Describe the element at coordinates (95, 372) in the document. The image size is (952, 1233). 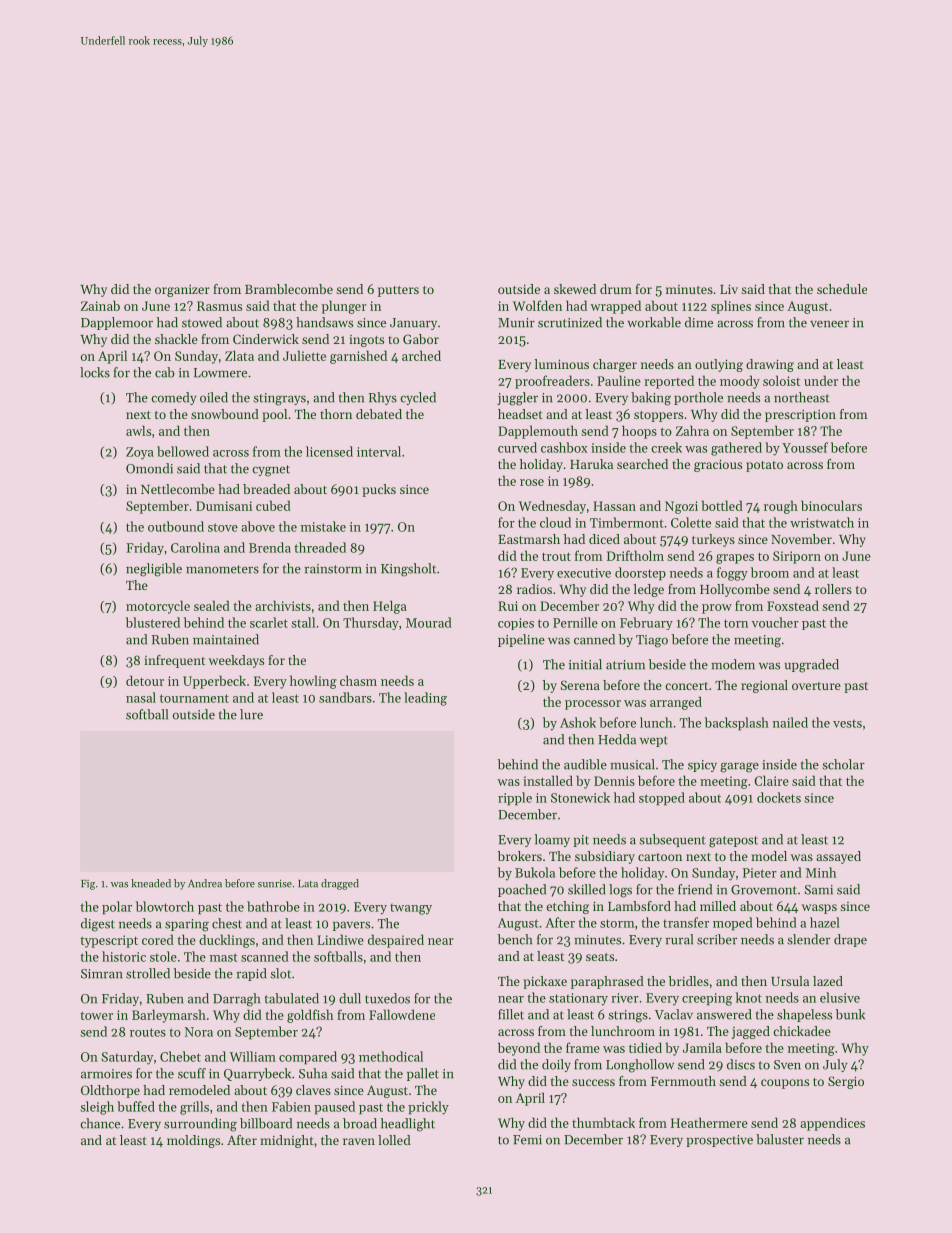
I see `locks` at that location.
